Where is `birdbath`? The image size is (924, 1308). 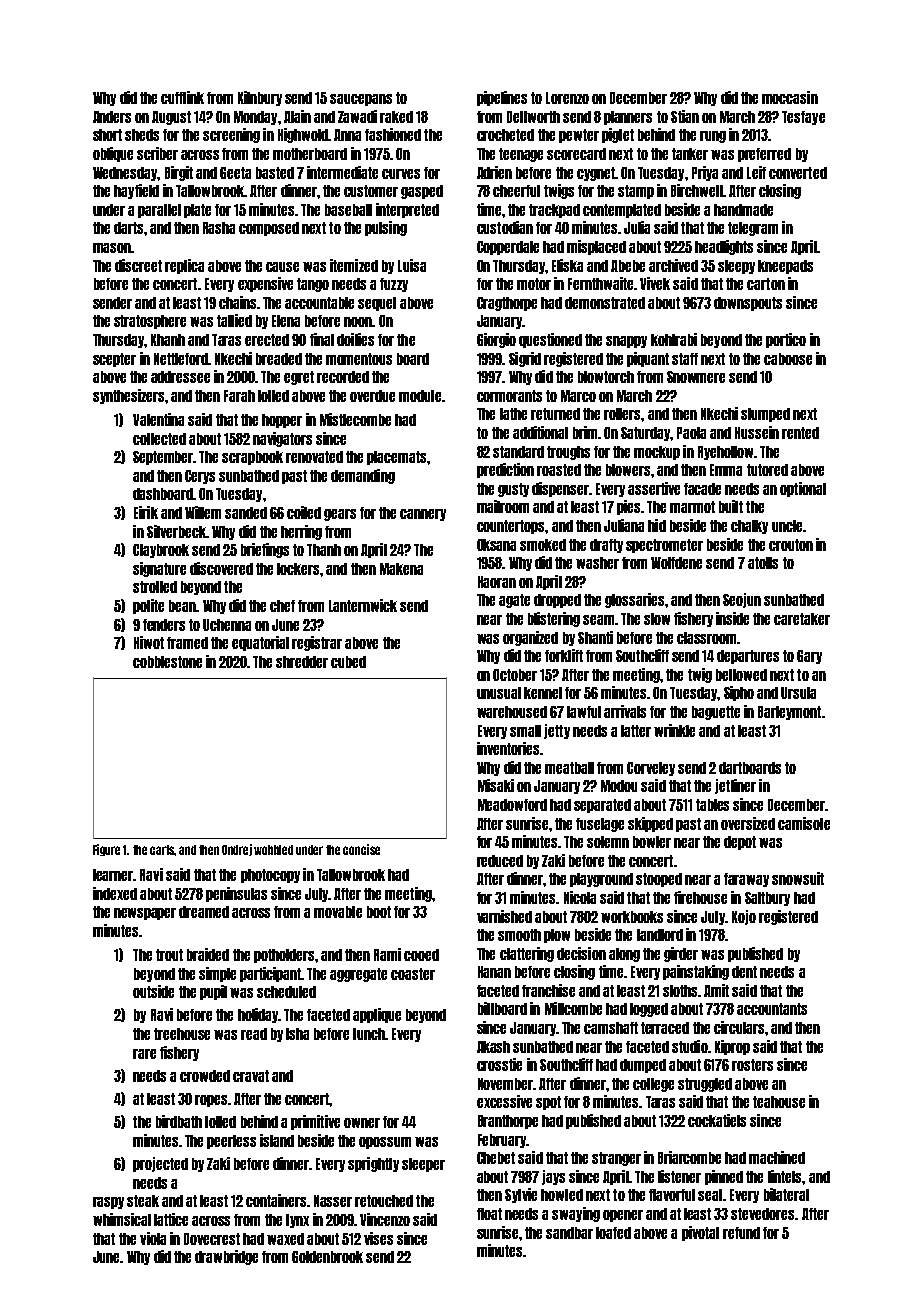
birdbath is located at coordinates (179, 1121).
